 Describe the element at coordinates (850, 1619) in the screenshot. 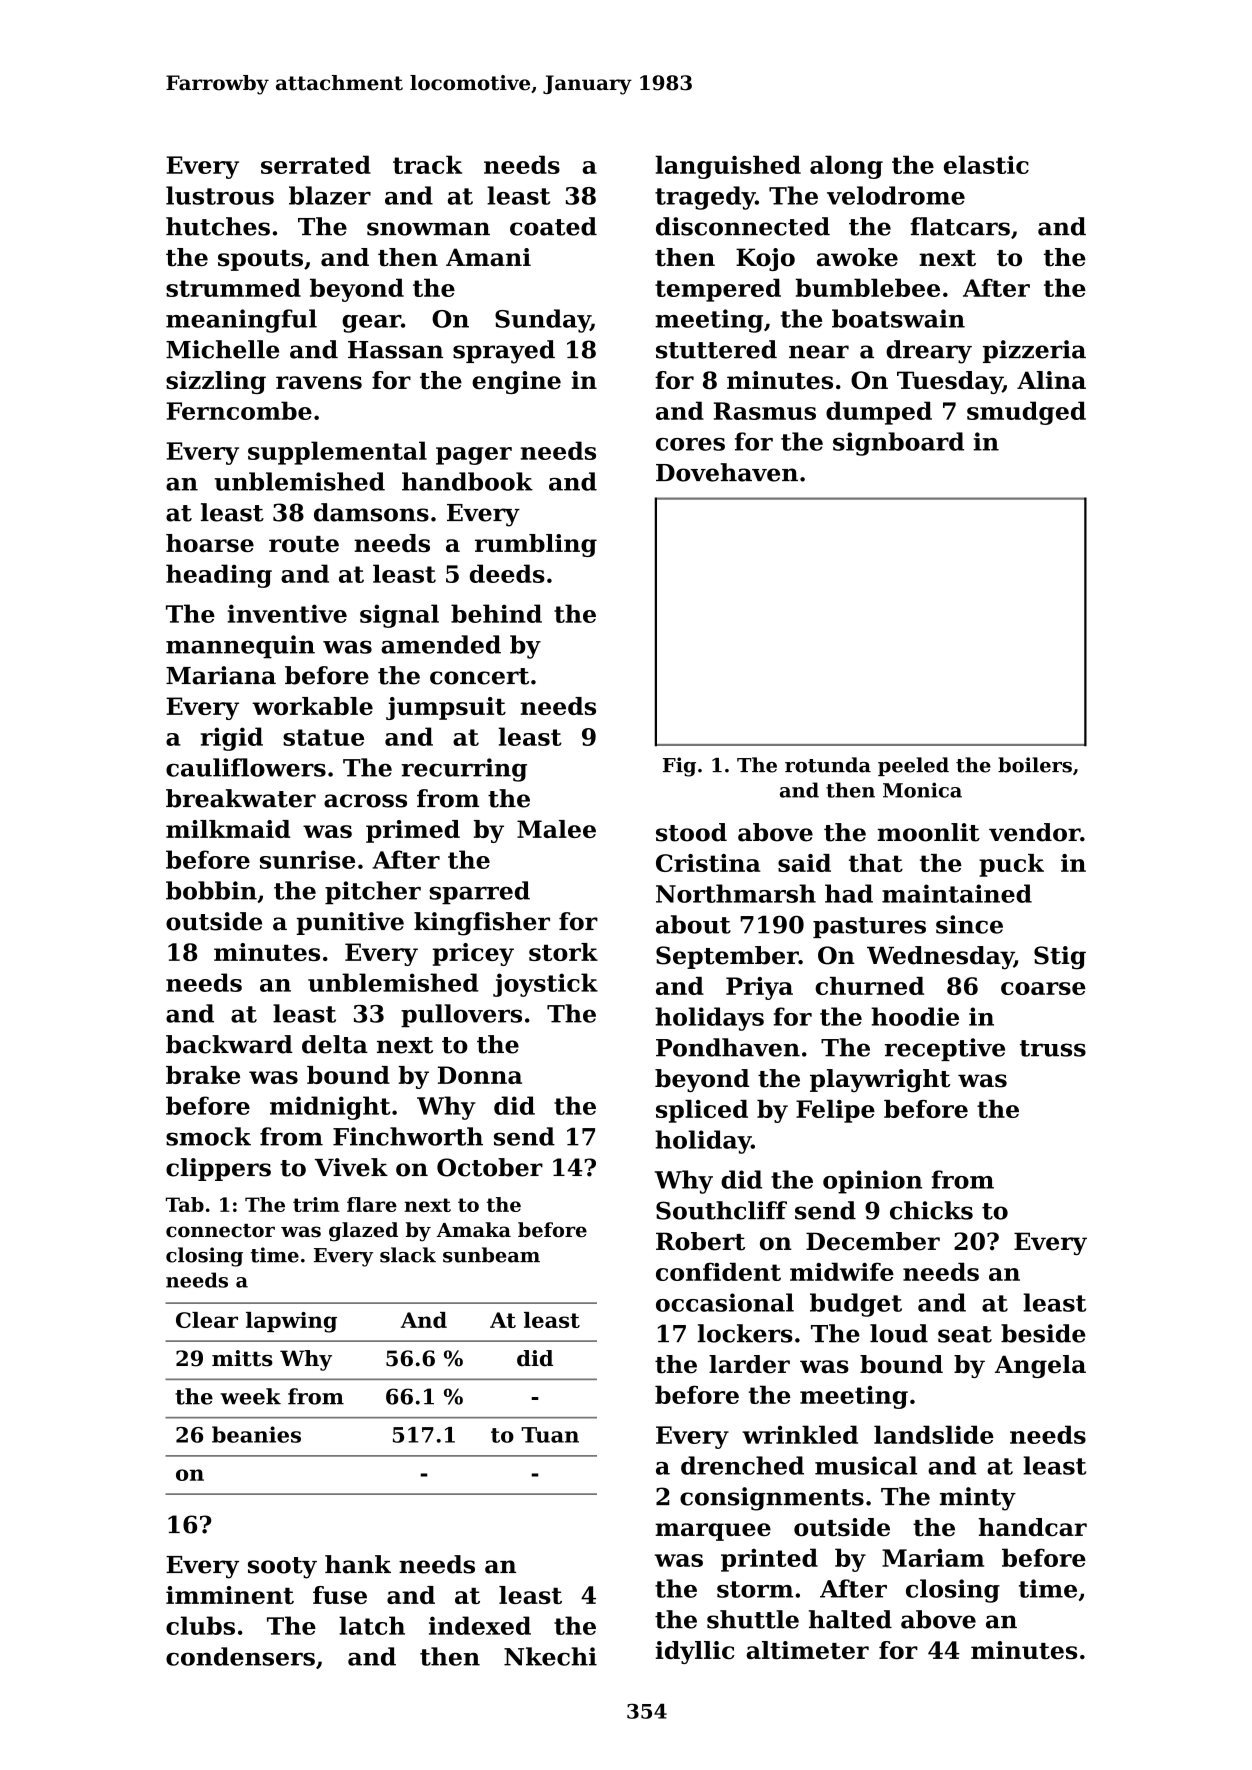

I see `halted` at that location.
